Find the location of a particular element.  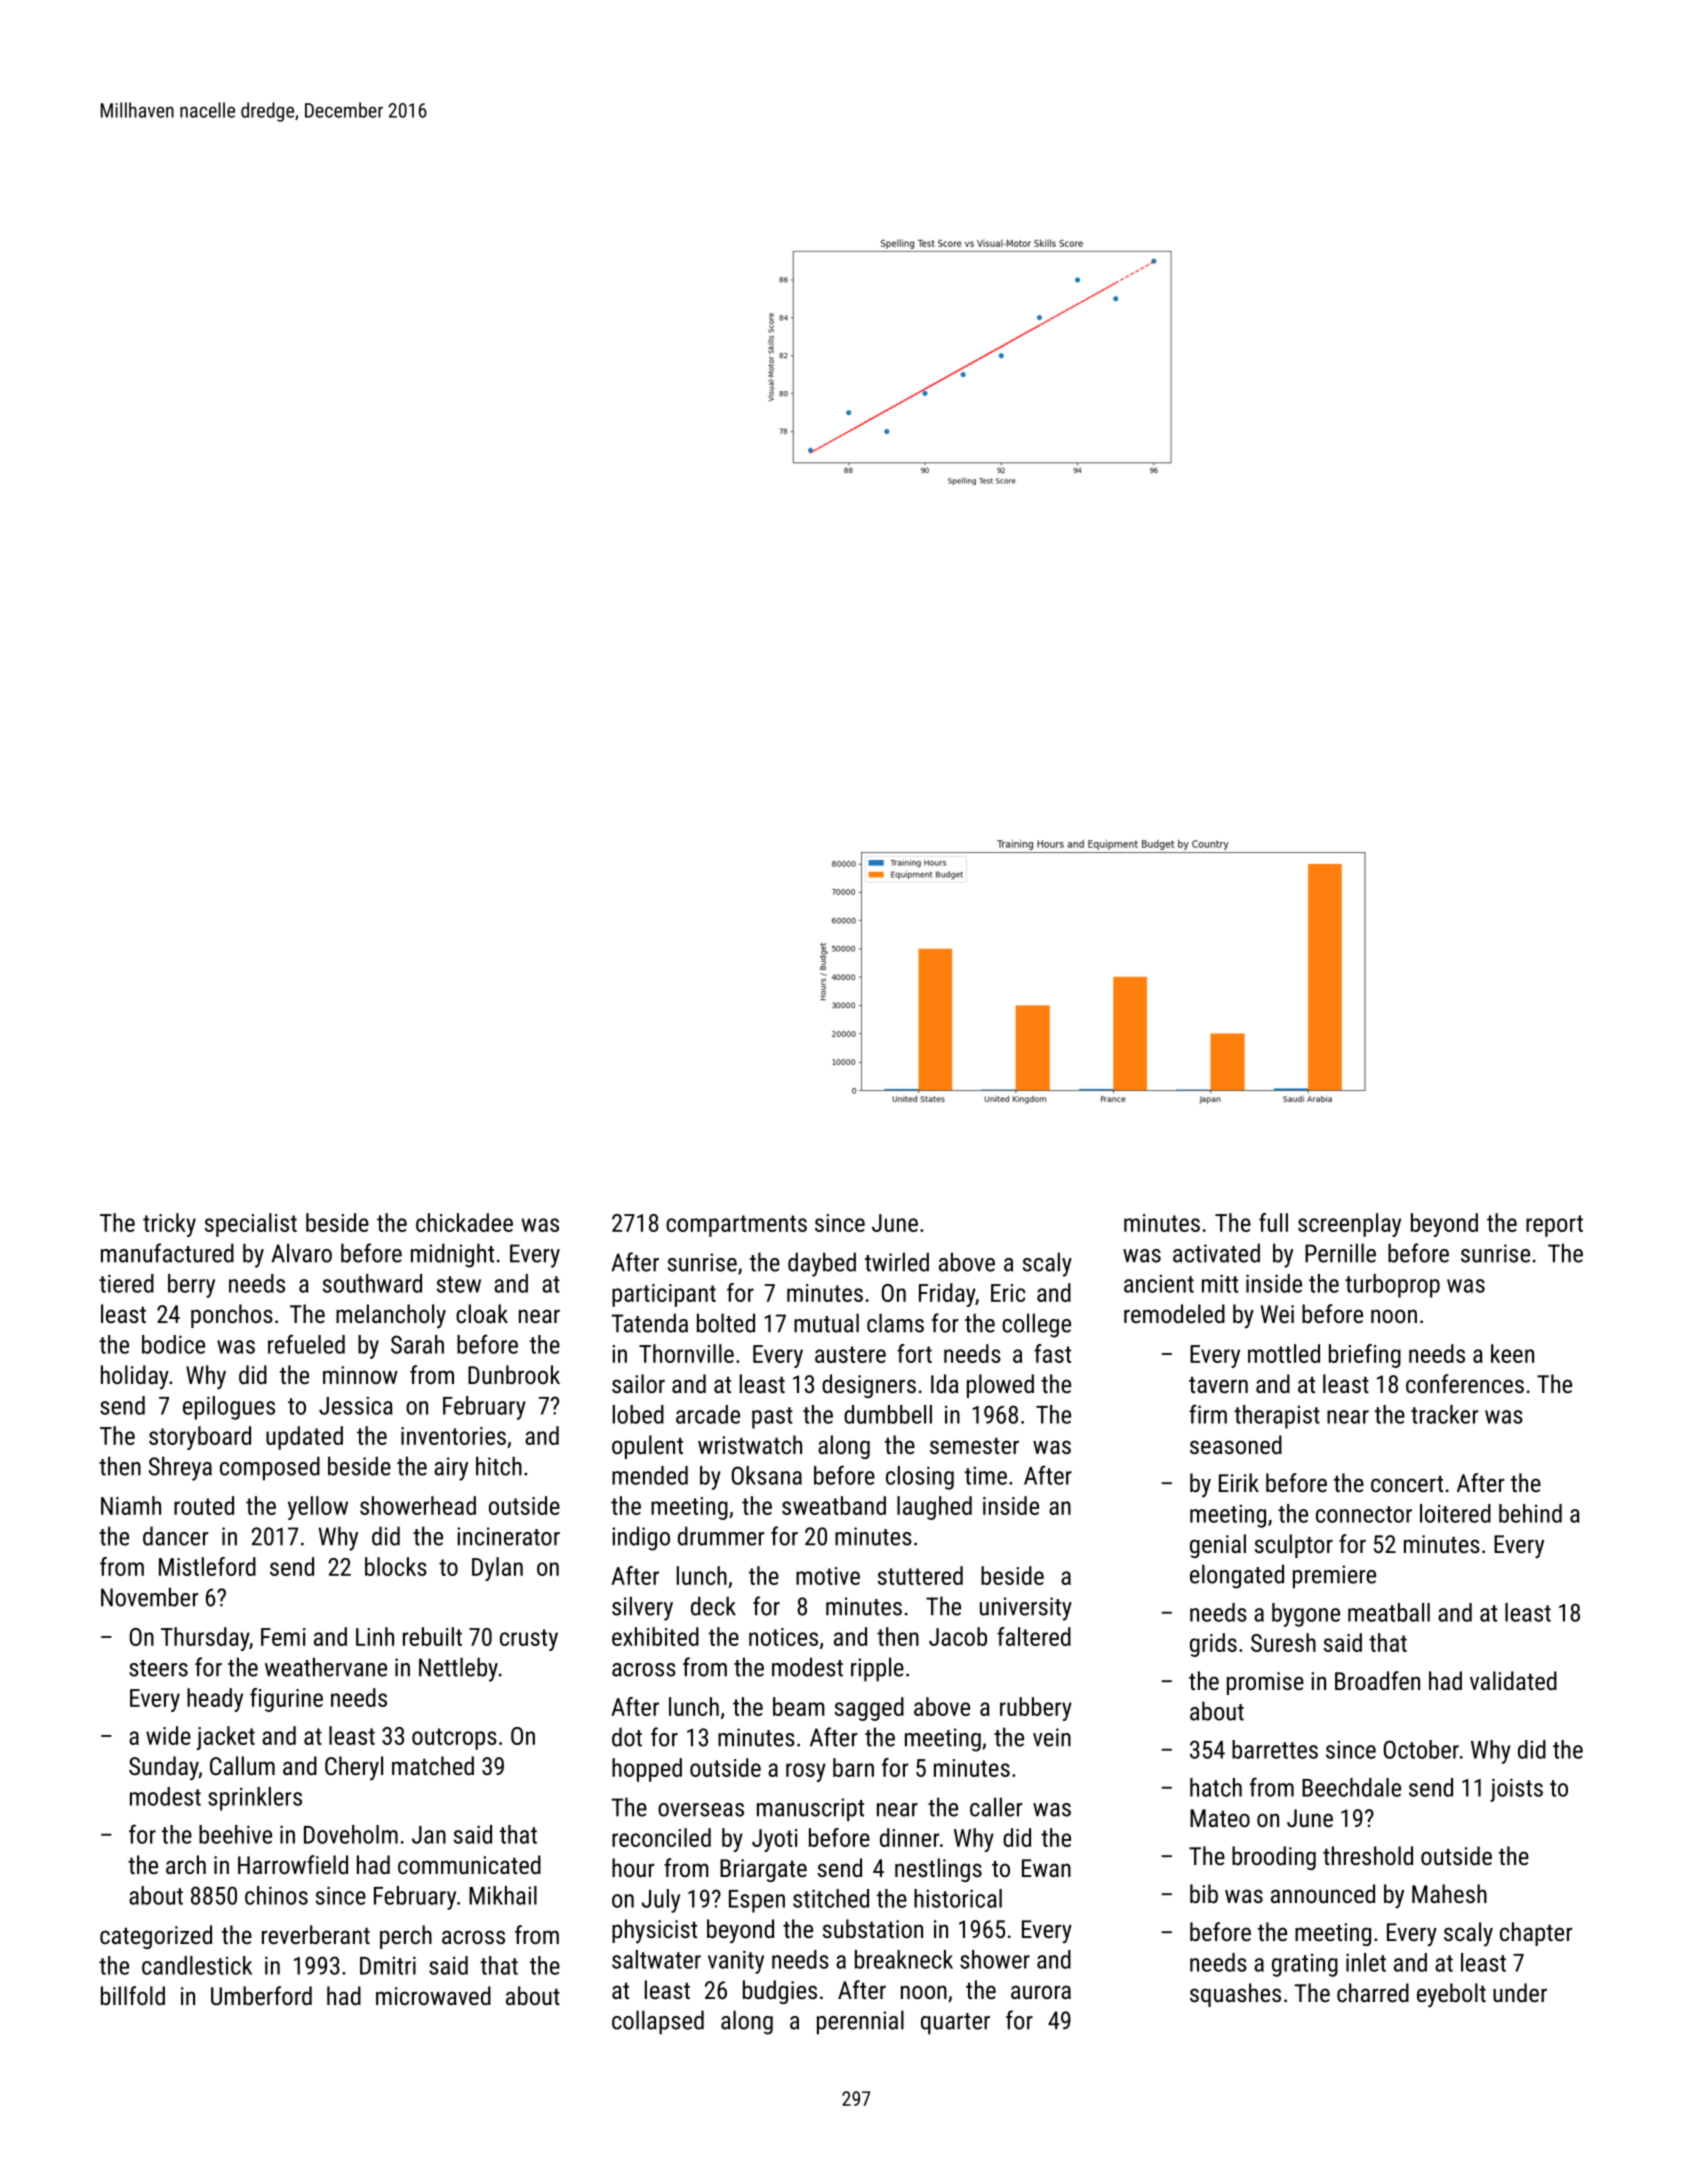

Dmitri is located at coordinates (388, 1965).
